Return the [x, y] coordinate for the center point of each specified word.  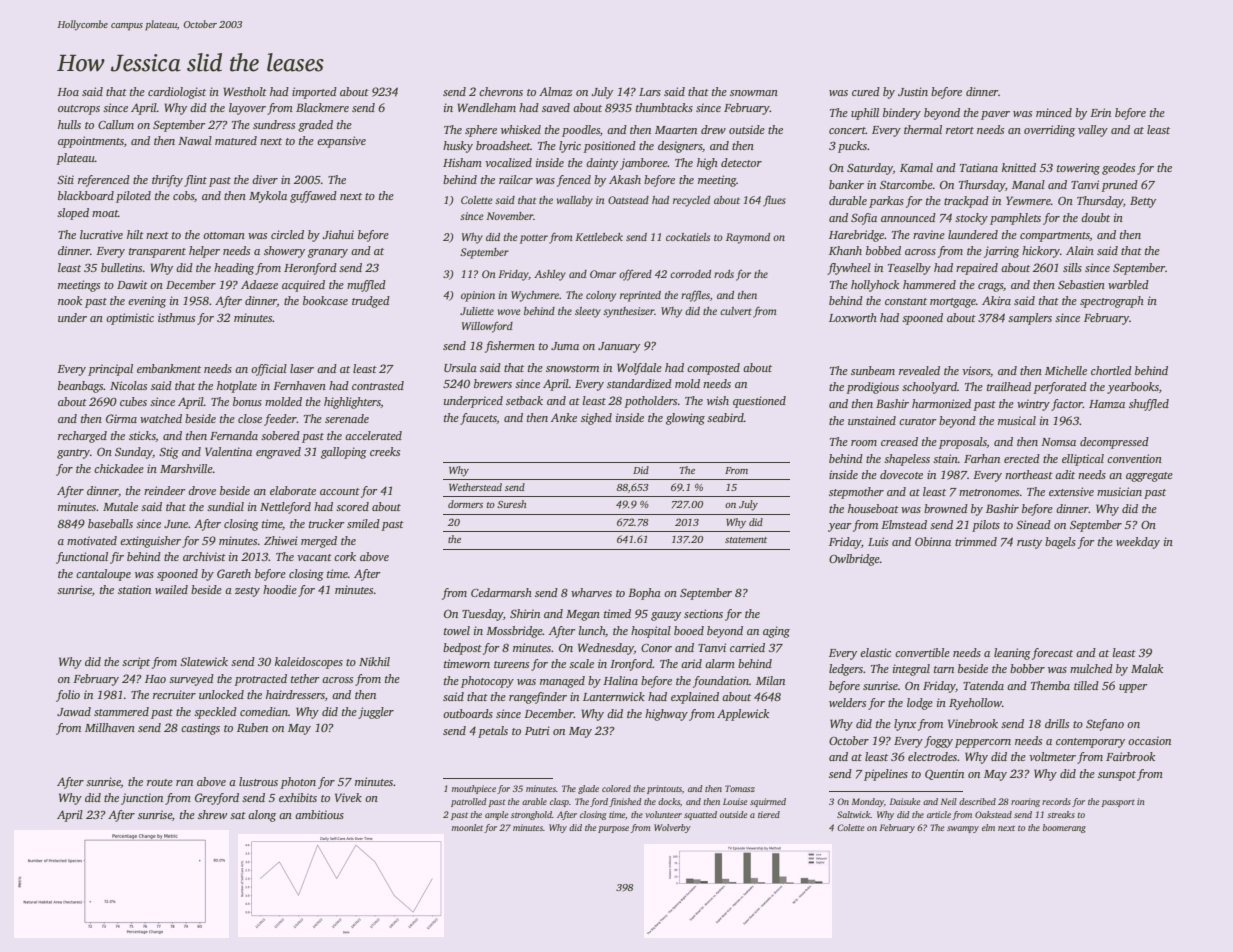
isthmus [176, 317]
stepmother [856, 493]
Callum [116, 124]
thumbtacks [664, 107]
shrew [212, 814]
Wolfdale [639, 369]
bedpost [462, 649]
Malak [1147, 668]
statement [746, 540]
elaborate [293, 490]
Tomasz [740, 788]
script [136, 663]
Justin [913, 91]
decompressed [1114, 443]
